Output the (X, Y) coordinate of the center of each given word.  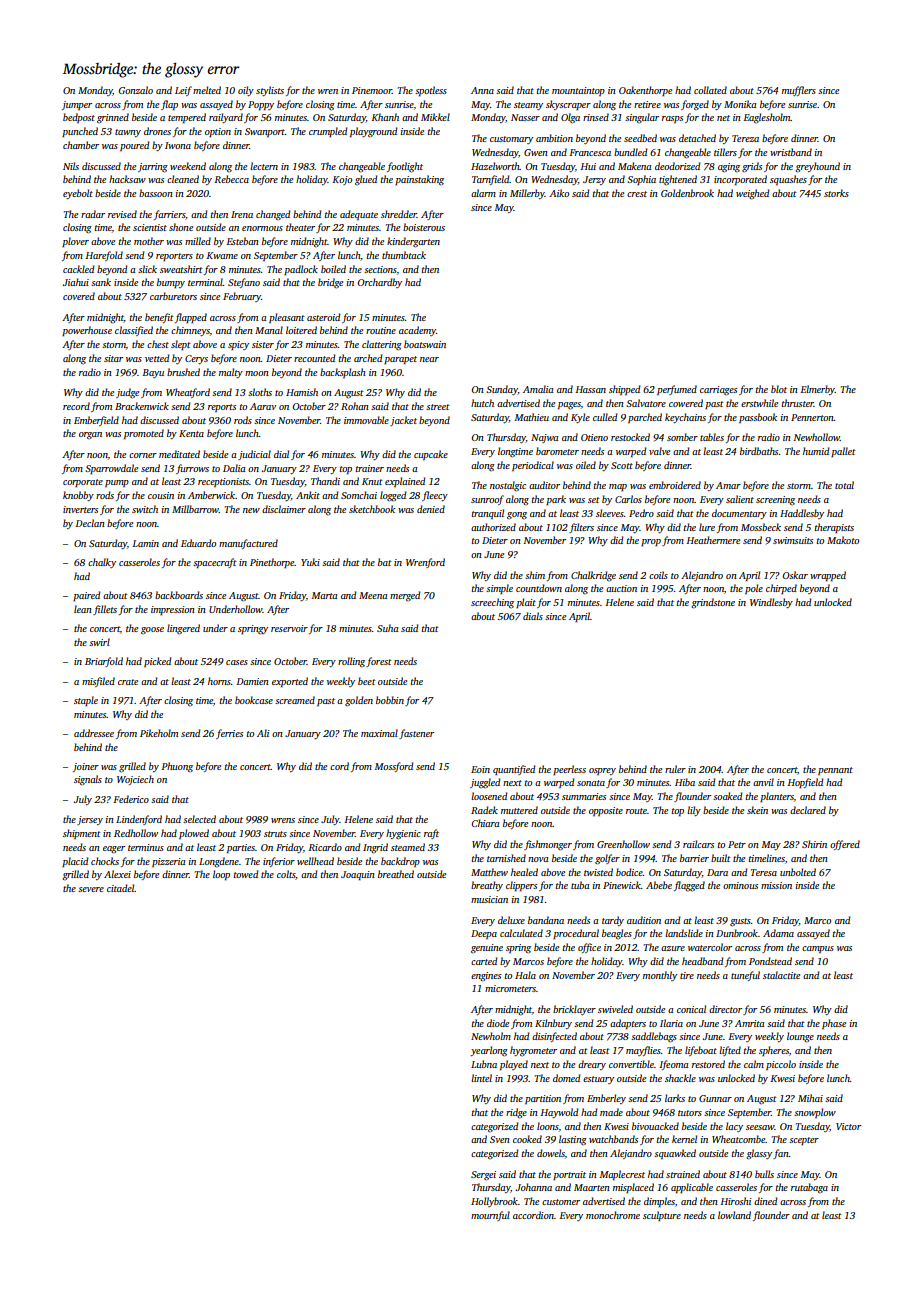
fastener (416, 734)
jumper (77, 105)
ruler (675, 769)
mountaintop (578, 91)
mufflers (799, 91)
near (429, 359)
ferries (229, 734)
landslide (684, 933)
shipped (624, 390)
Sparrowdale (111, 469)
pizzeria (168, 862)
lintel (481, 1078)
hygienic (403, 834)
